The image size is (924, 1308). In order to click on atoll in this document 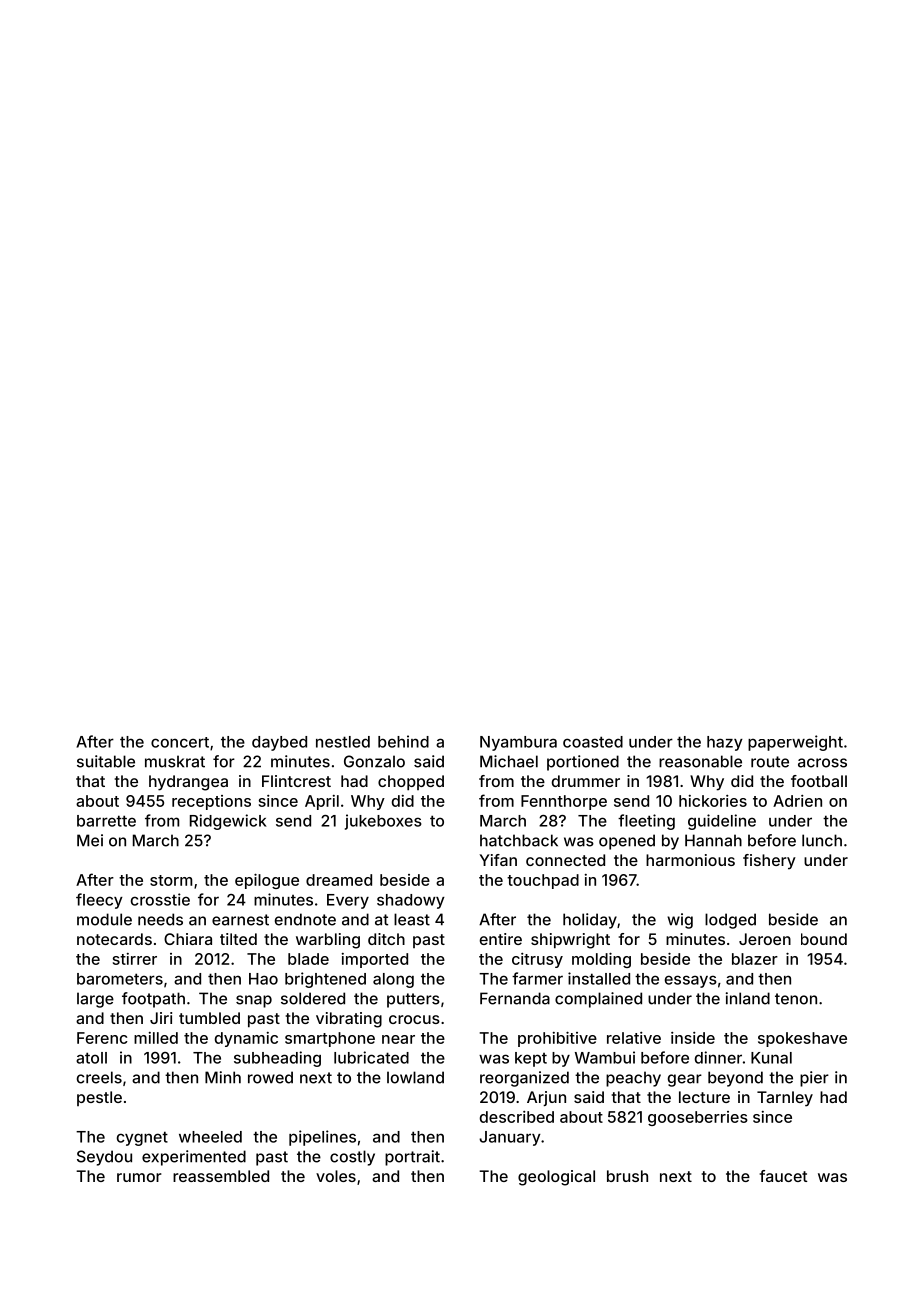, I will do `click(91, 1058)`.
